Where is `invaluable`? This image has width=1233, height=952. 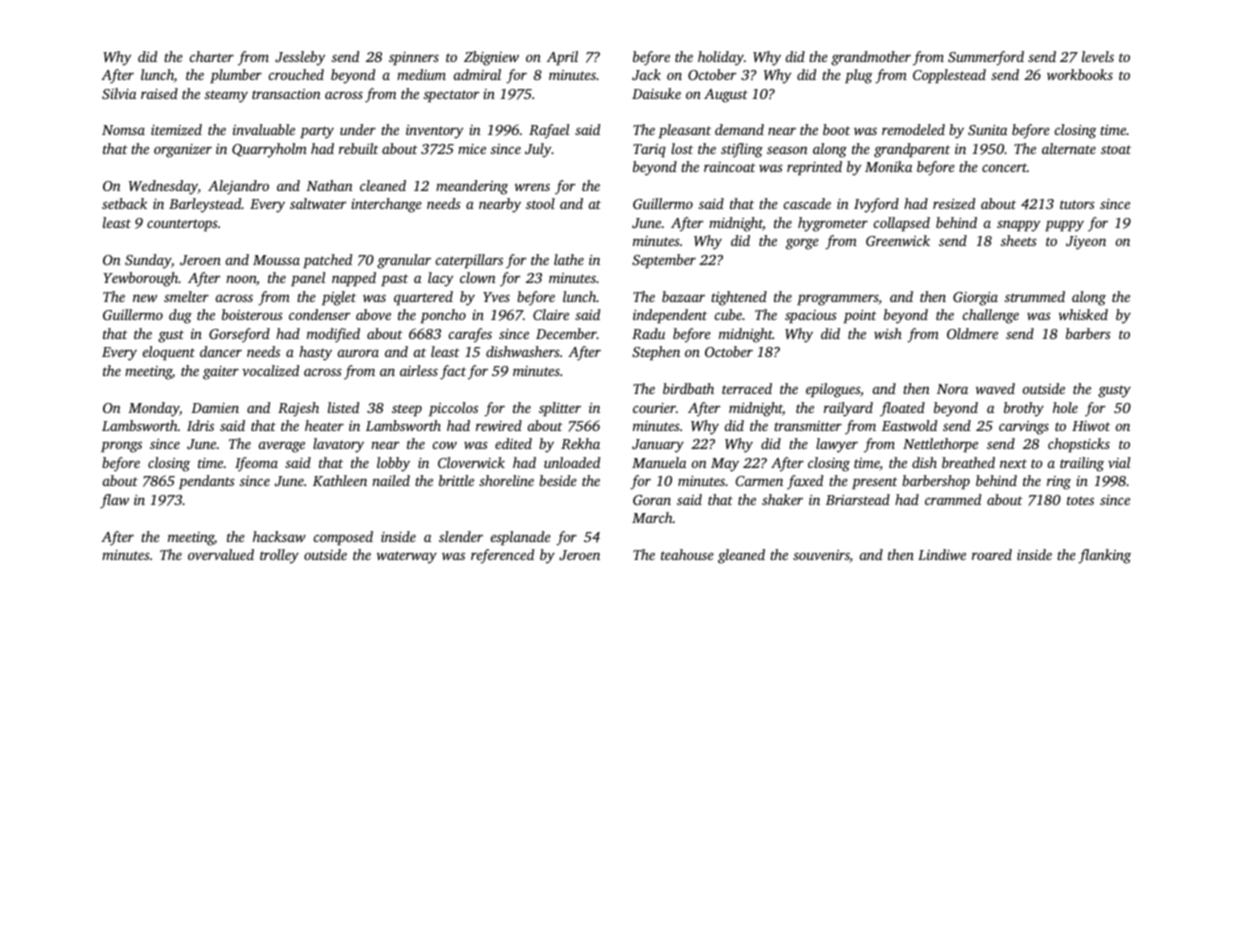
invaluable is located at coordinates (264, 129).
